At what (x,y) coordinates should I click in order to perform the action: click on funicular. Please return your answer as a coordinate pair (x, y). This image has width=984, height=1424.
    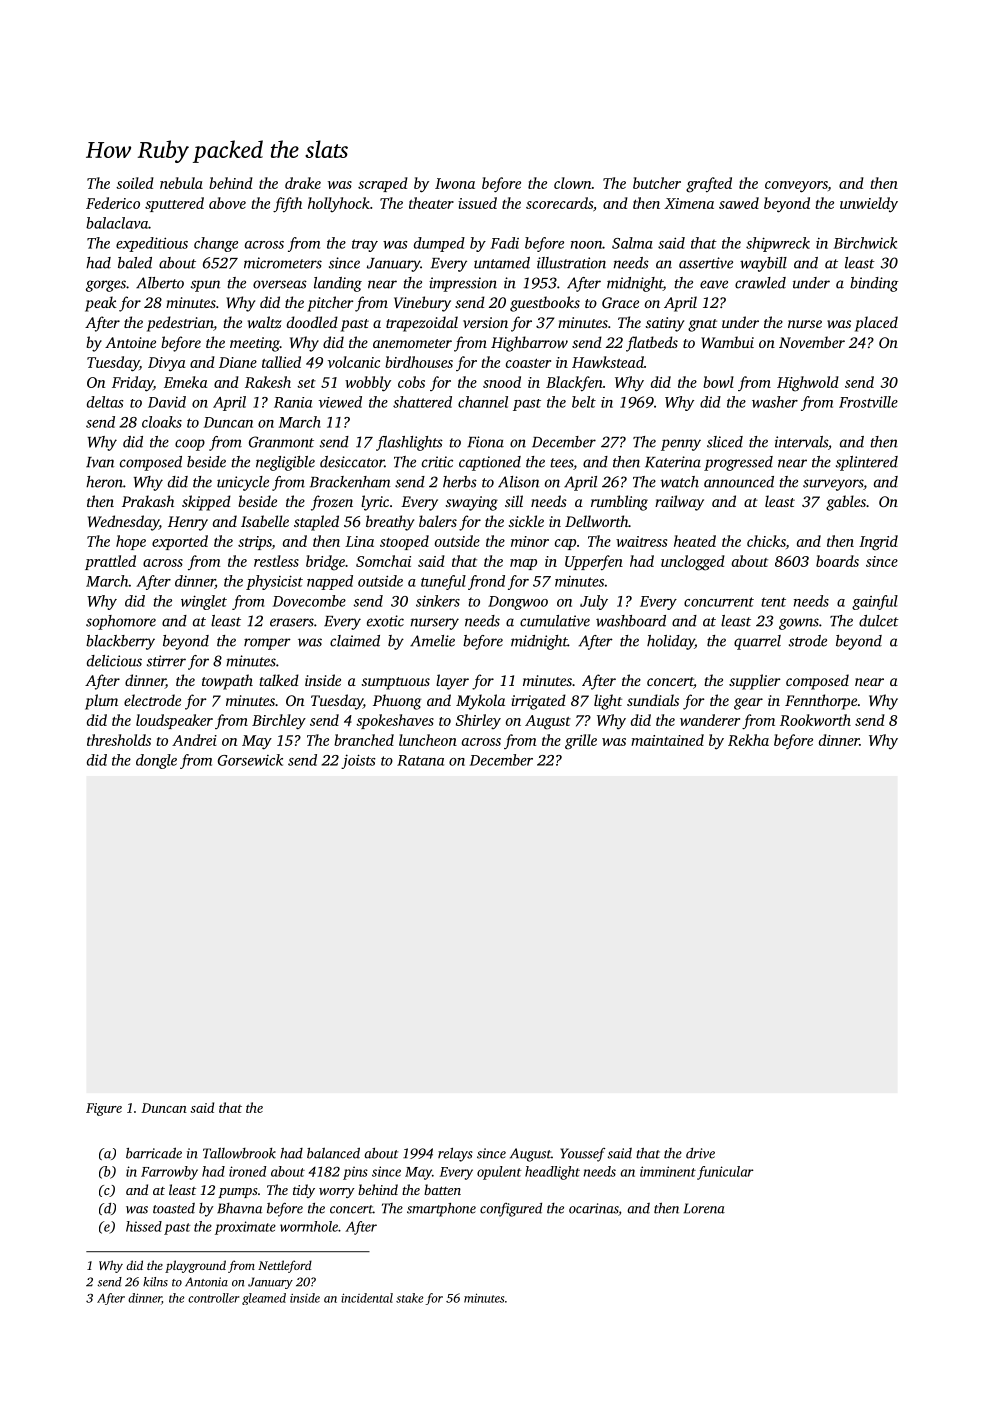
    Looking at the image, I should click on (725, 1173).
